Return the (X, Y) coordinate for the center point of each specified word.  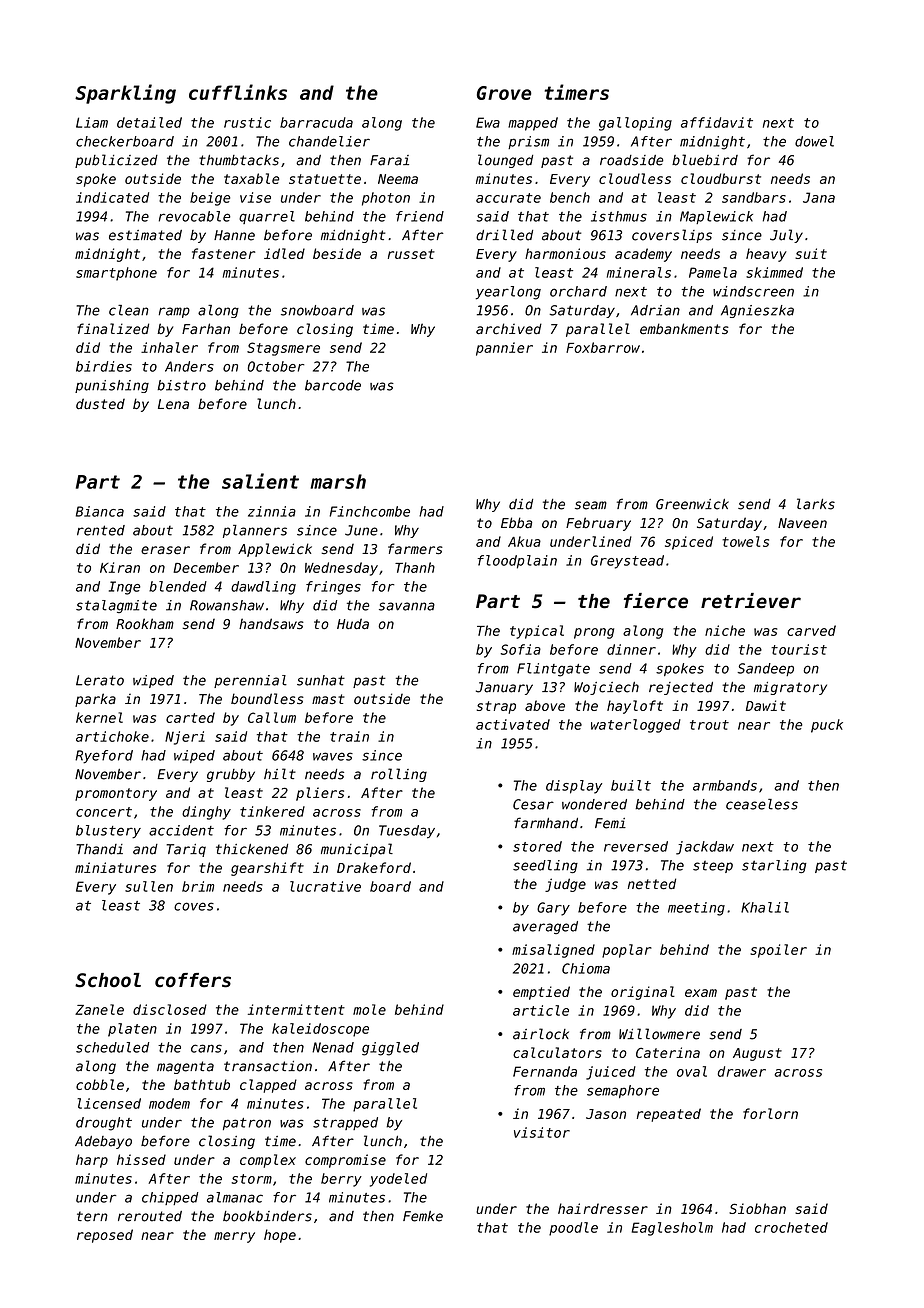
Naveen (802, 523)
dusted (100, 403)
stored (537, 846)
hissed (141, 1159)
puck (827, 726)
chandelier (329, 141)
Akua (524, 541)
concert (104, 812)
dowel (814, 141)
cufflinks (238, 92)
